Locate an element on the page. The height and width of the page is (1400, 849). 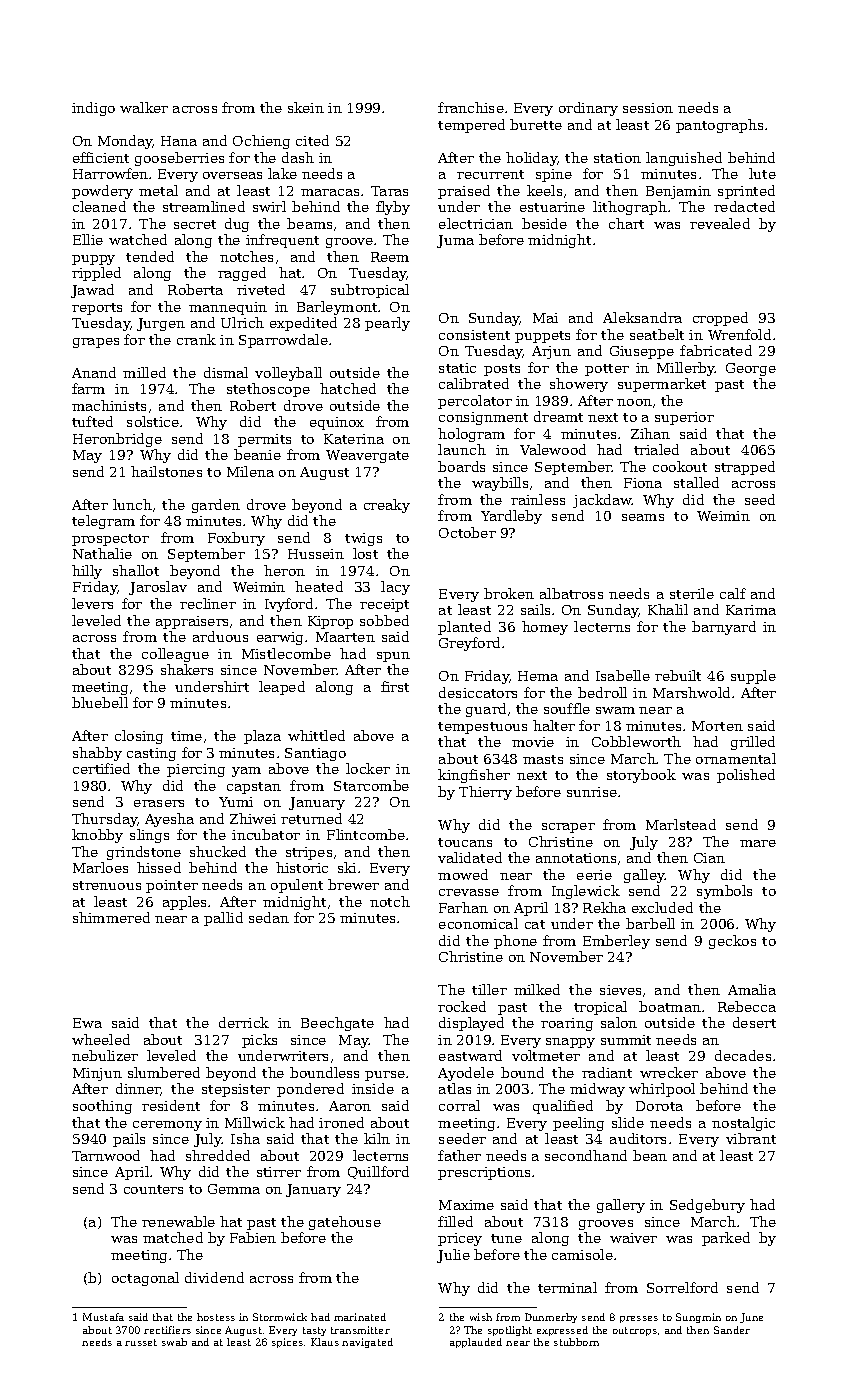
ski is located at coordinates (347, 867).
